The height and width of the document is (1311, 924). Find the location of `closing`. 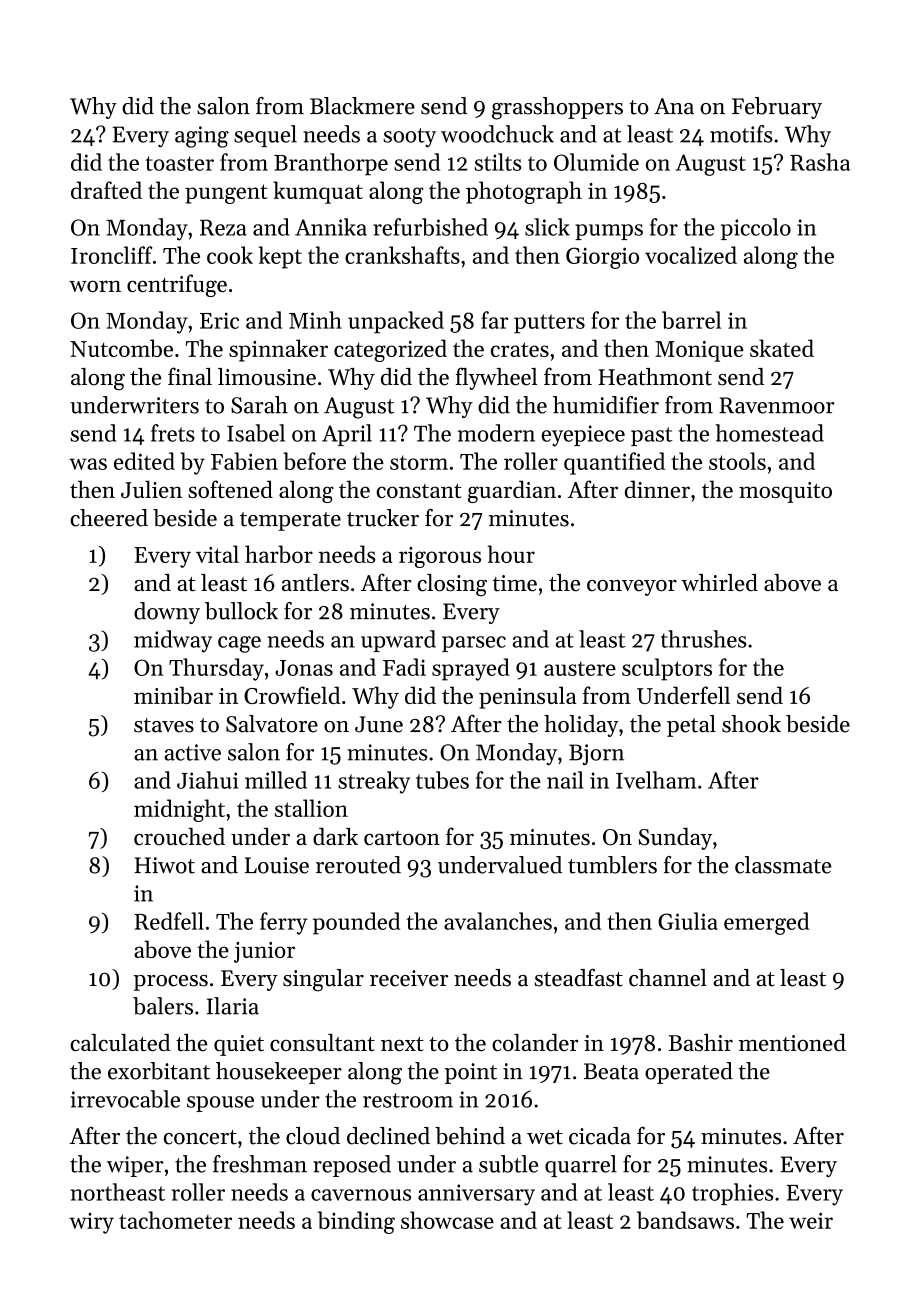

closing is located at coordinates (452, 585).
